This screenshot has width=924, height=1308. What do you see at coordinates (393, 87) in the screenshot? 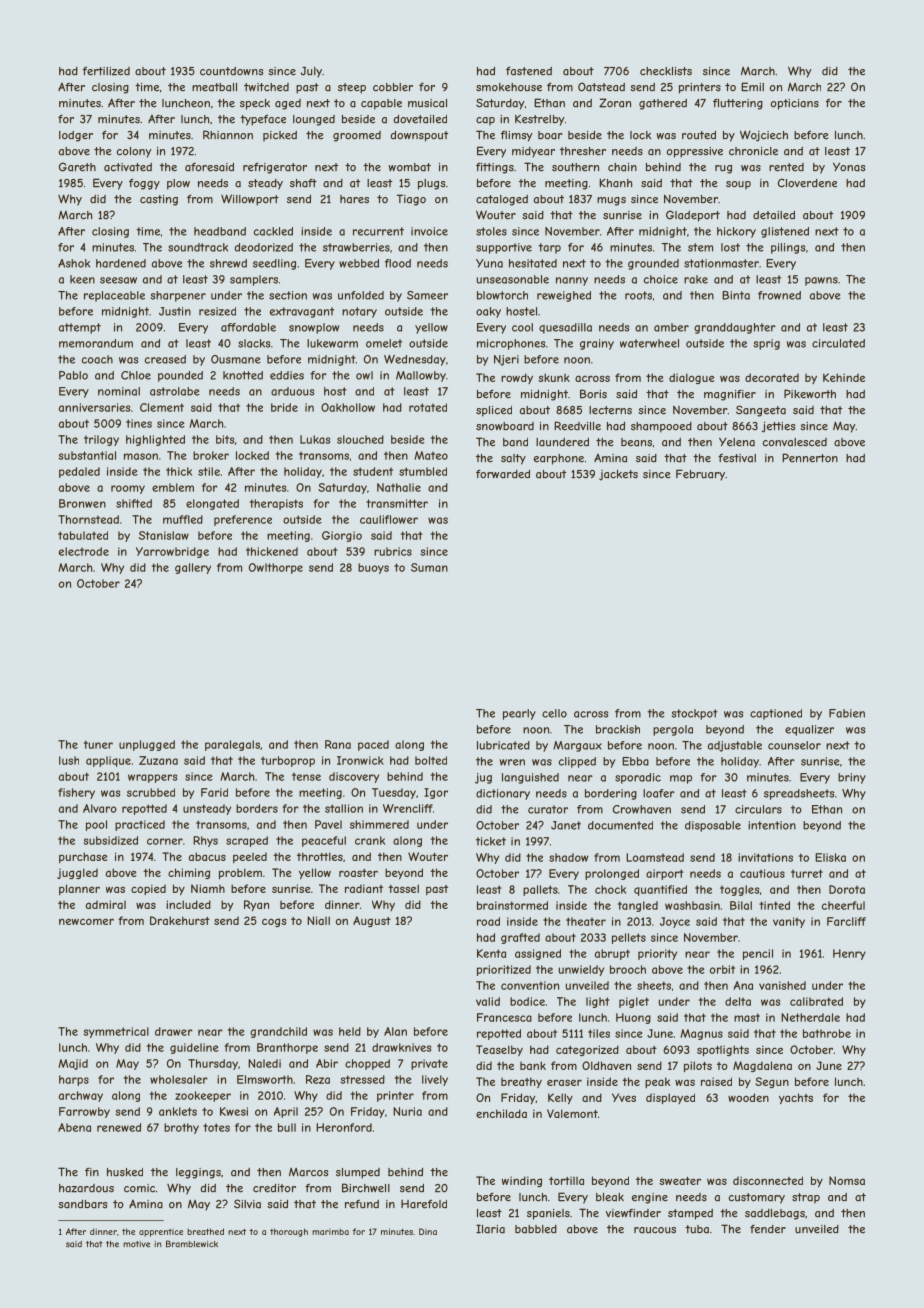
I see `cobbler` at bounding box center [393, 87].
